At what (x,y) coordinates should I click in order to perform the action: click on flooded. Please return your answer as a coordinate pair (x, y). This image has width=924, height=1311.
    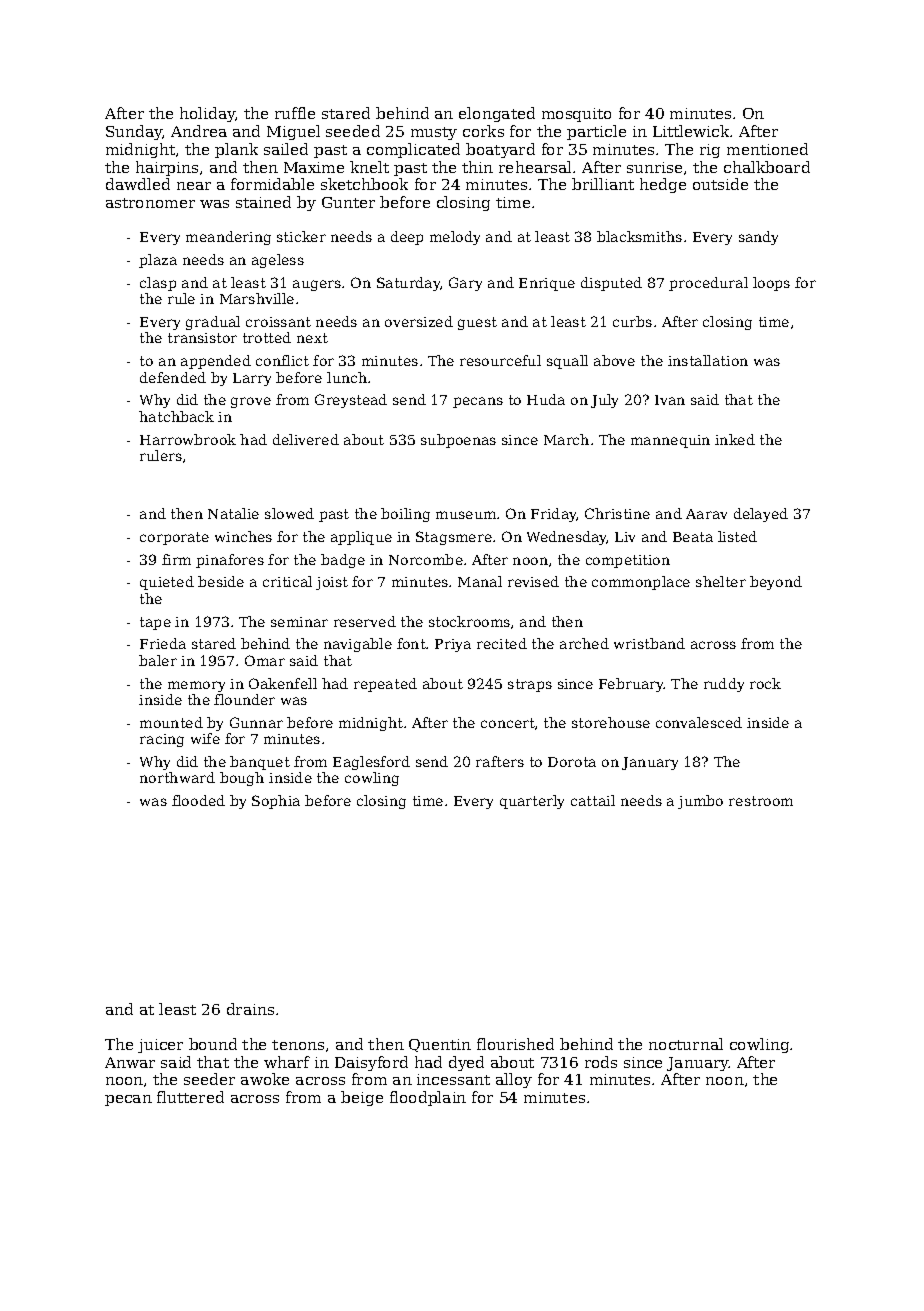
    Looking at the image, I should click on (198, 800).
